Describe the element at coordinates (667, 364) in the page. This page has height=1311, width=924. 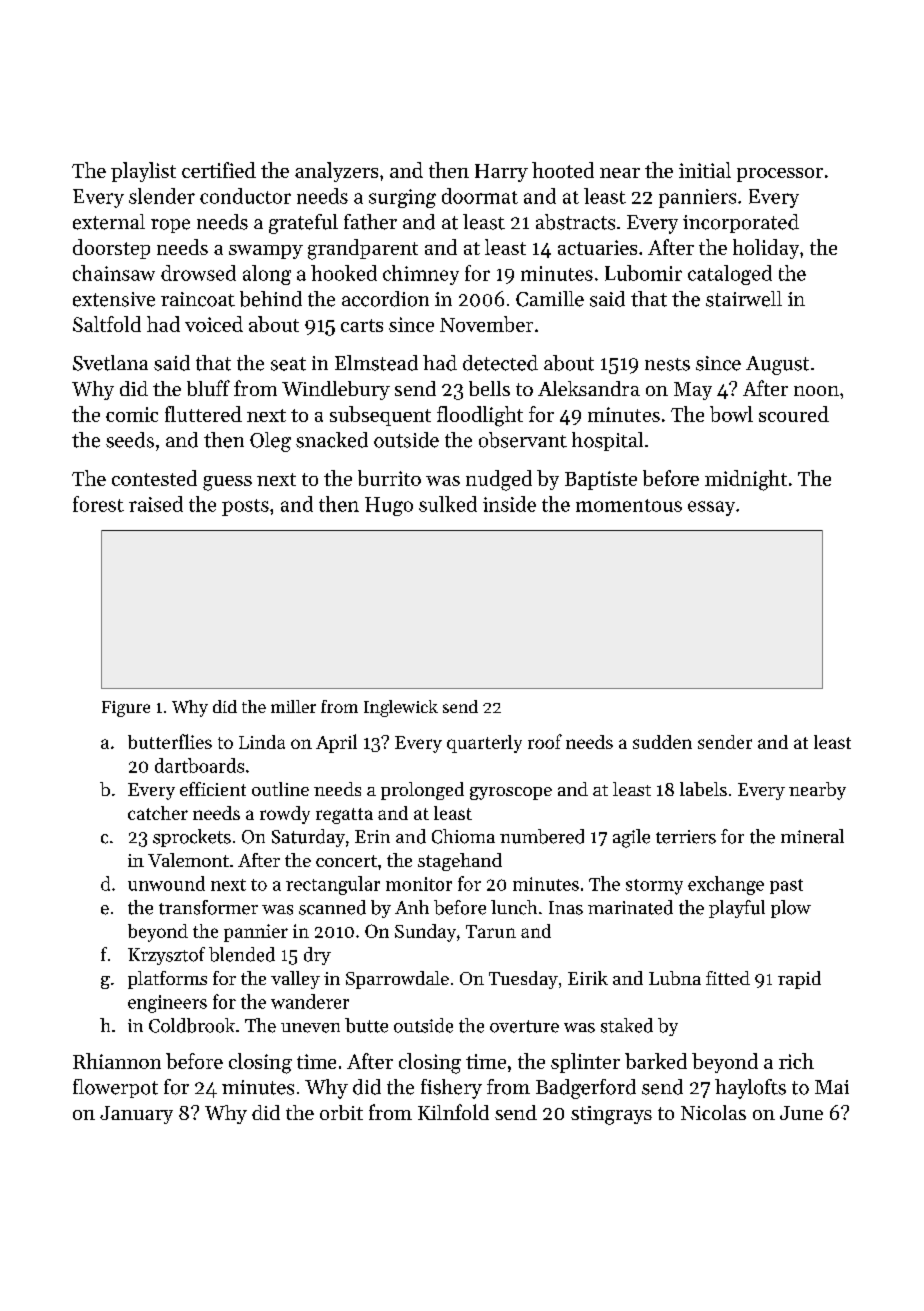
I see `nests` at that location.
